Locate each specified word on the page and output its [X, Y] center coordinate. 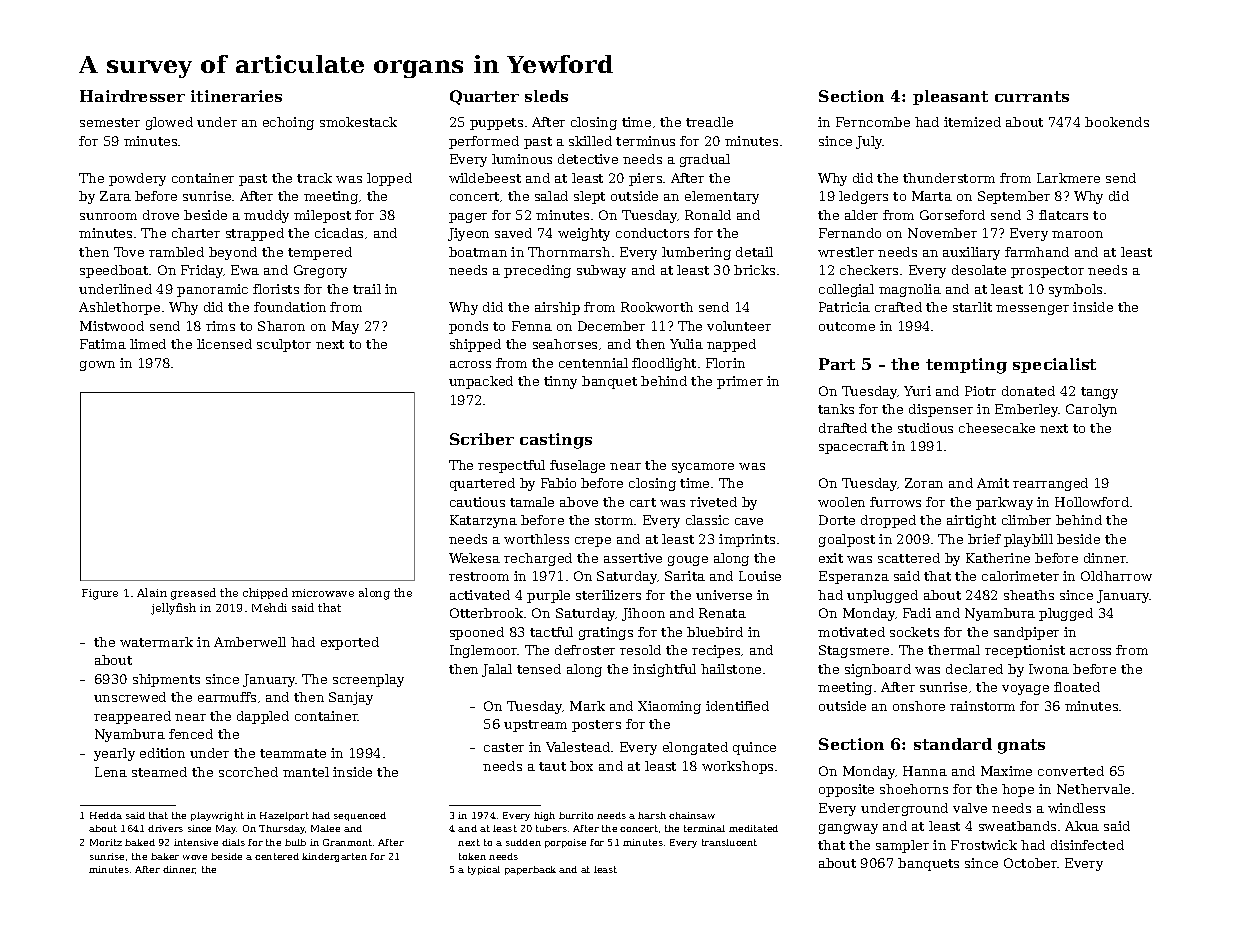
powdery [137, 179]
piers [645, 179]
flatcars [1063, 215]
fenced [191, 734]
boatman [478, 252]
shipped [475, 345]
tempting [966, 366]
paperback [530, 870]
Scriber [482, 439]
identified [737, 706]
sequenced [360, 816]
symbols [1075, 290]
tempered [320, 253]
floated [1077, 687]
